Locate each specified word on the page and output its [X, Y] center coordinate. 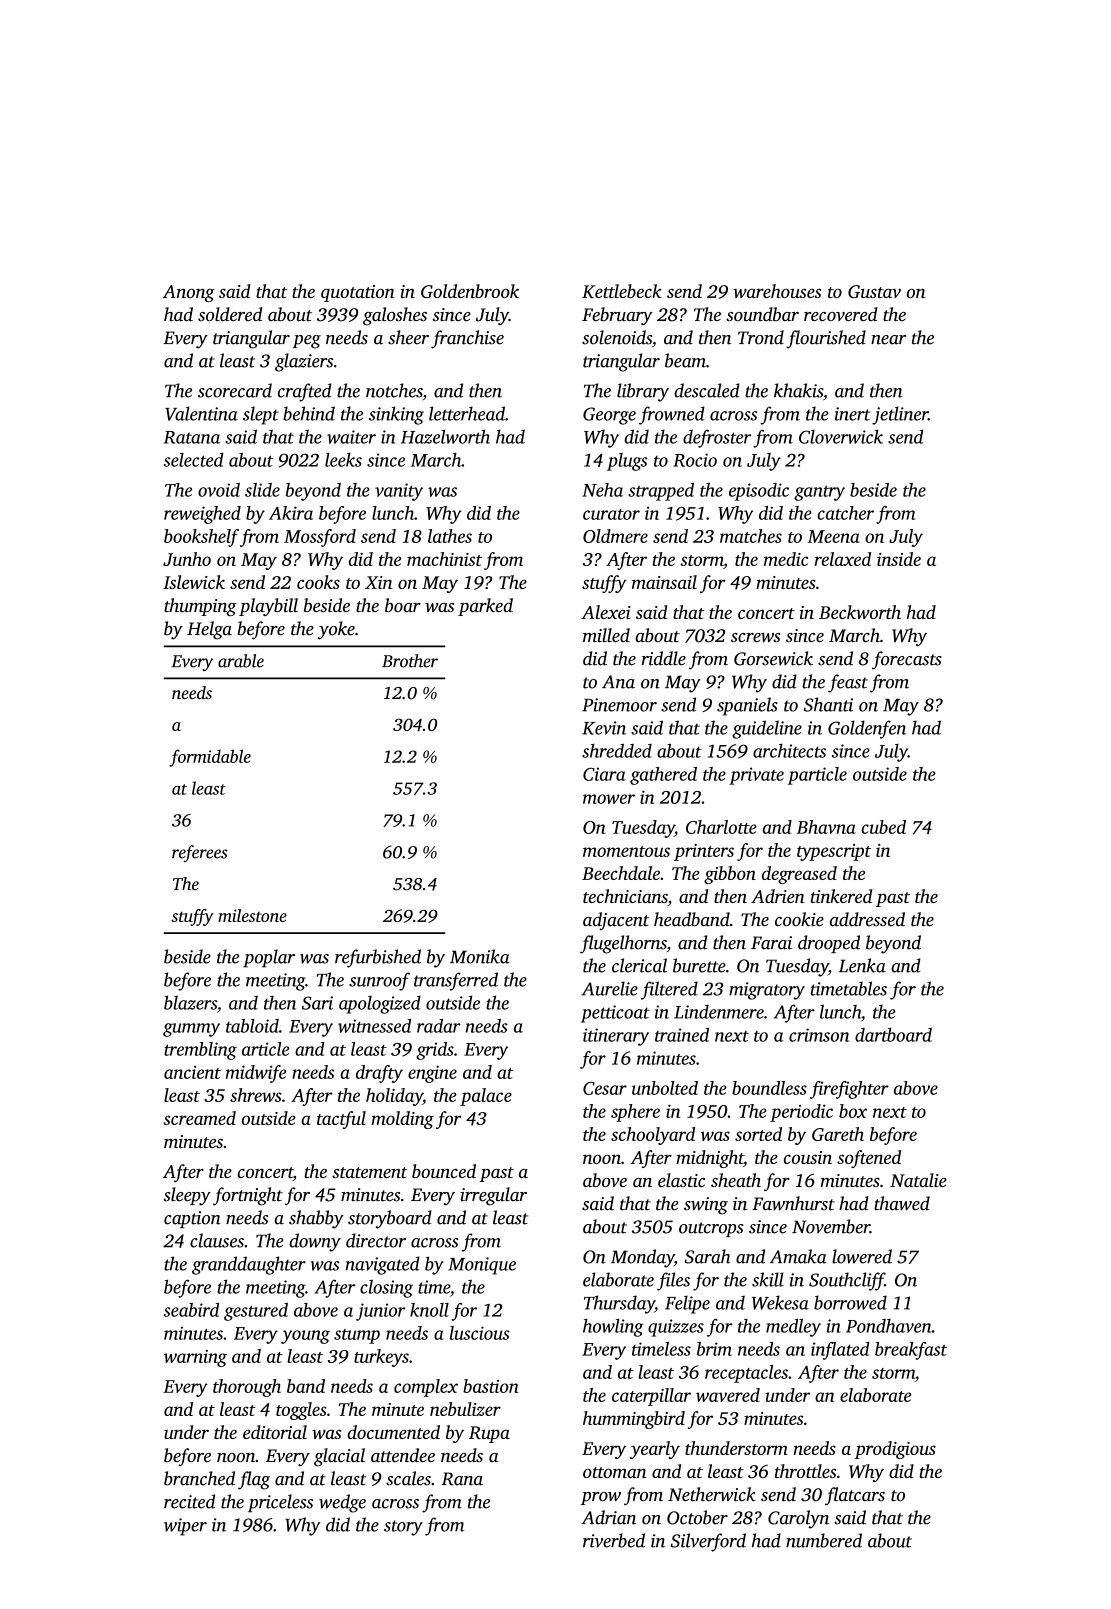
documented [393, 1432]
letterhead [467, 413]
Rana [462, 1479]
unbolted [665, 1088]
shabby [316, 1219]
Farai [771, 943]
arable [241, 661]
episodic [759, 492]
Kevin [604, 728]
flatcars [855, 1496]
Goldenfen [867, 729]
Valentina [201, 413]
